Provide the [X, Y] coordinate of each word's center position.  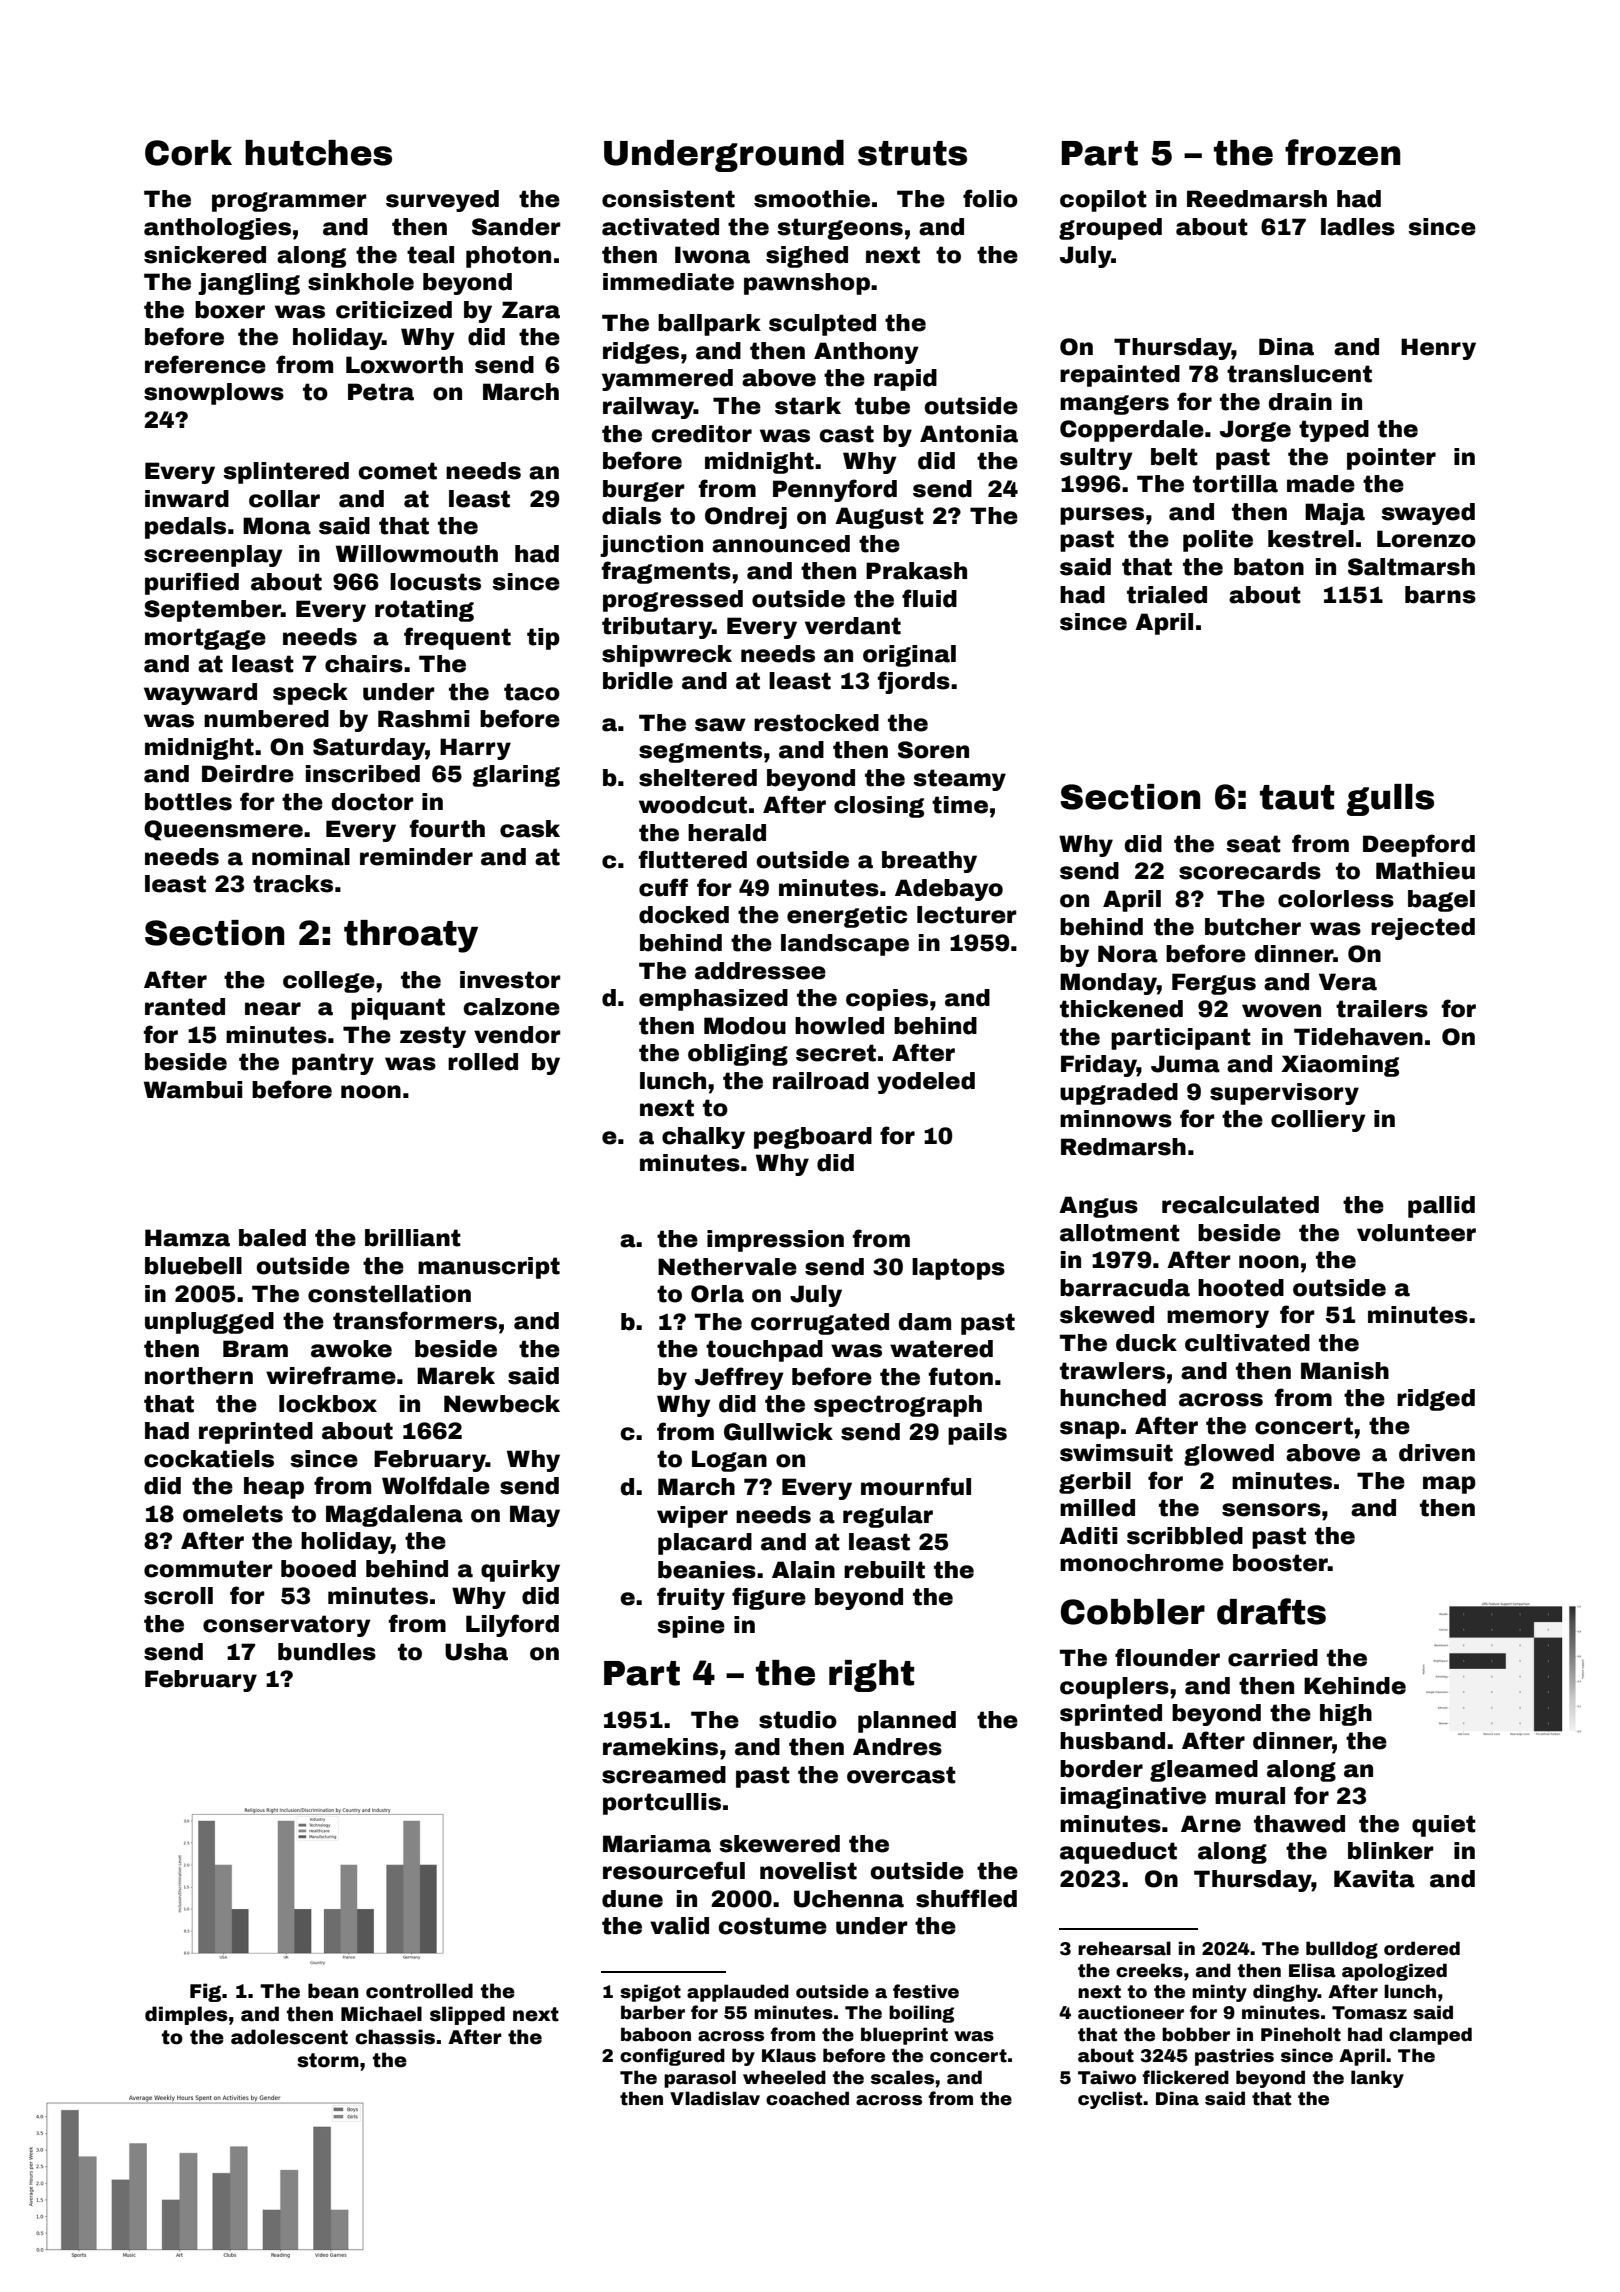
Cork [188, 153]
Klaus [789, 2055]
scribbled [1185, 1536]
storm [328, 2060]
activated [660, 227]
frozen [1342, 152]
